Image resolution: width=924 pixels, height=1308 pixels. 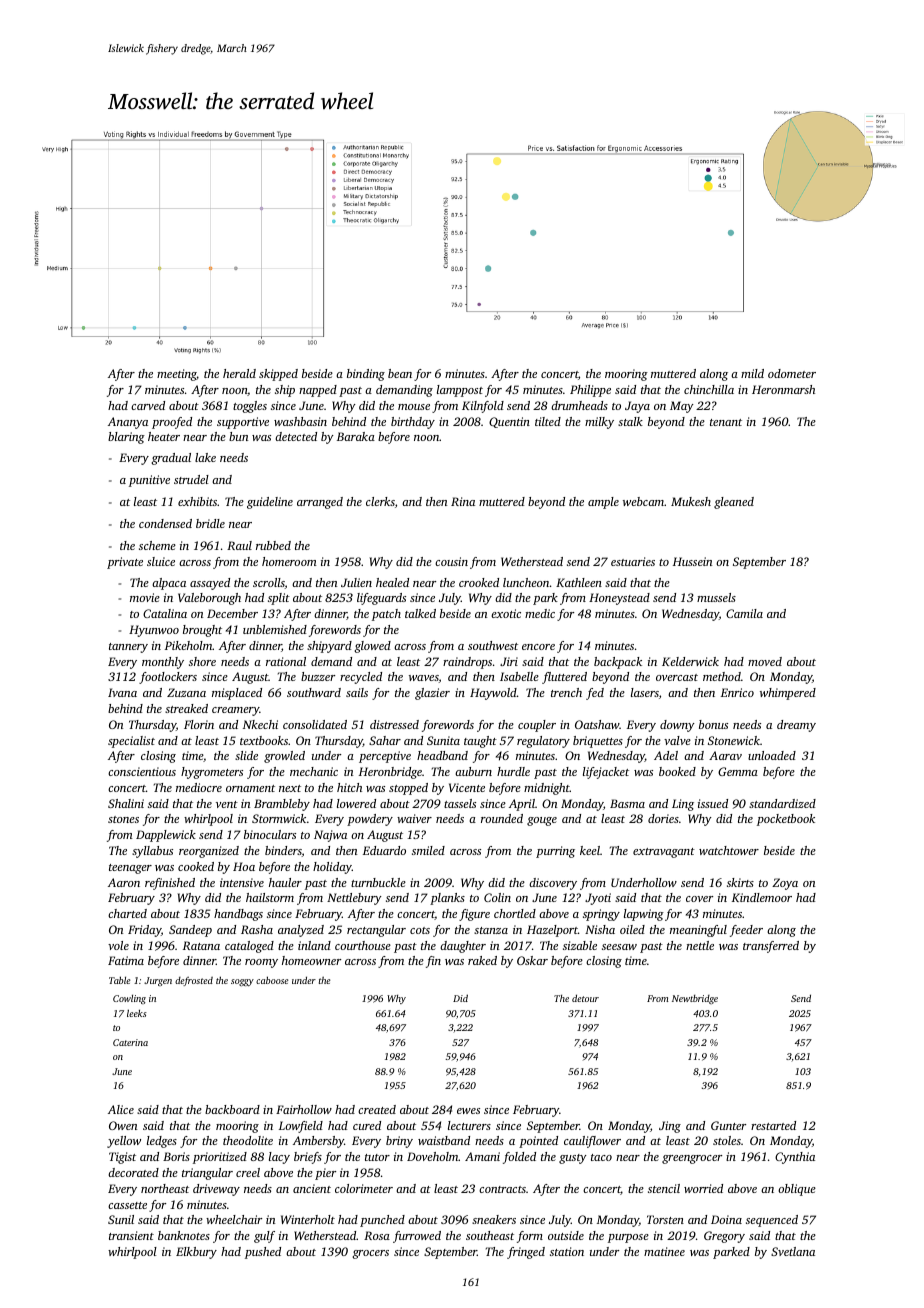 What do you see at coordinates (356, 436) in the image?
I see `Baraka` at bounding box center [356, 436].
